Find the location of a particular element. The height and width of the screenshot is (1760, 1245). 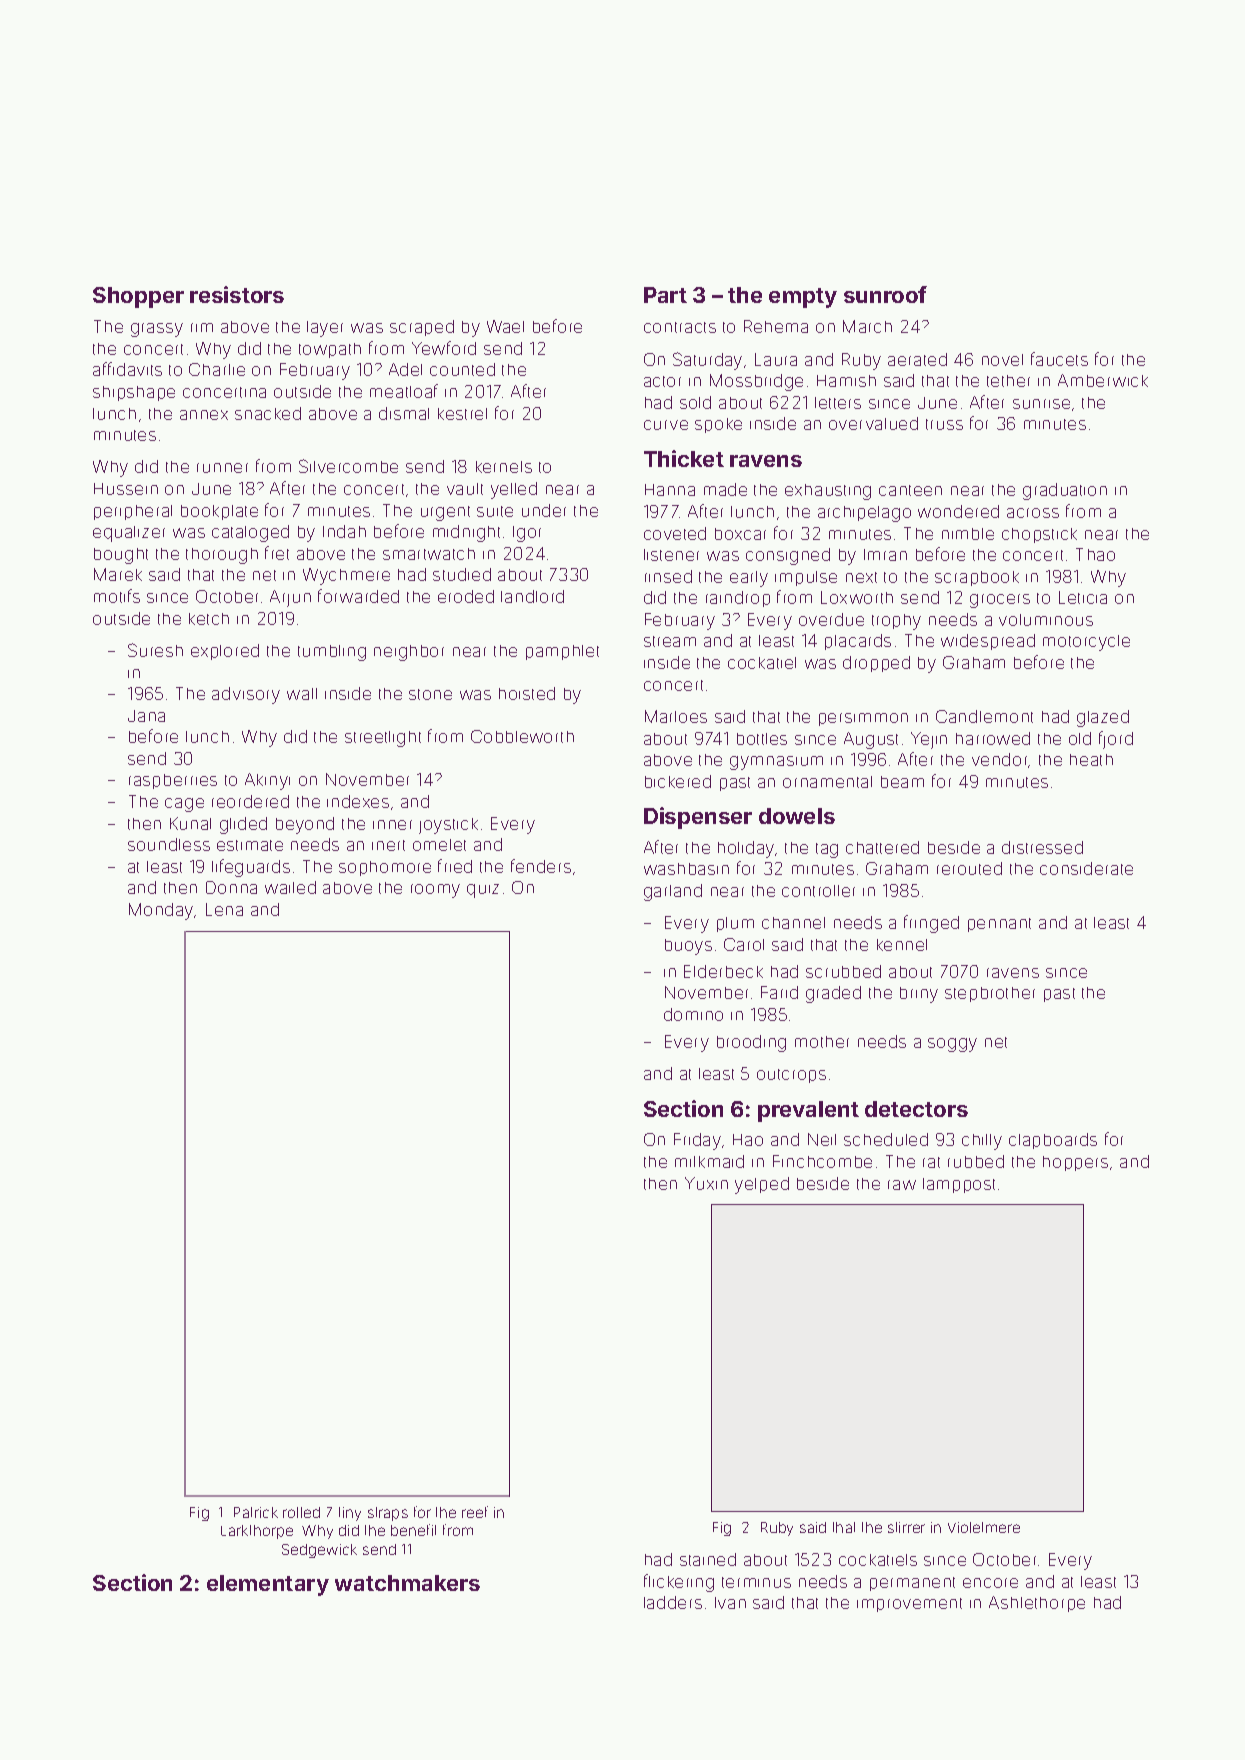

Monday is located at coordinates (162, 911).
